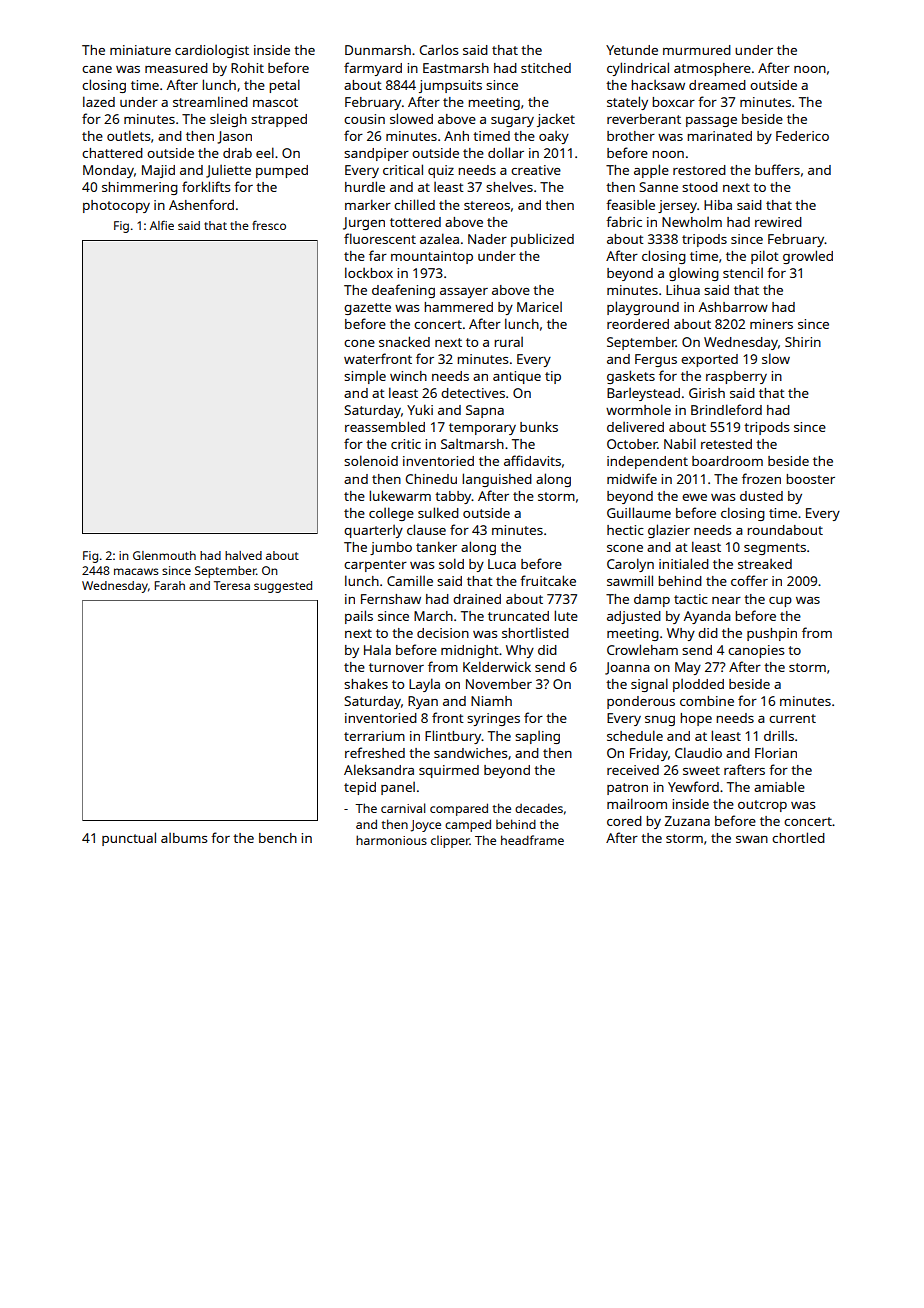 Image resolution: width=924 pixels, height=1308 pixels. What do you see at coordinates (546, 68) in the image?
I see `stitched` at bounding box center [546, 68].
